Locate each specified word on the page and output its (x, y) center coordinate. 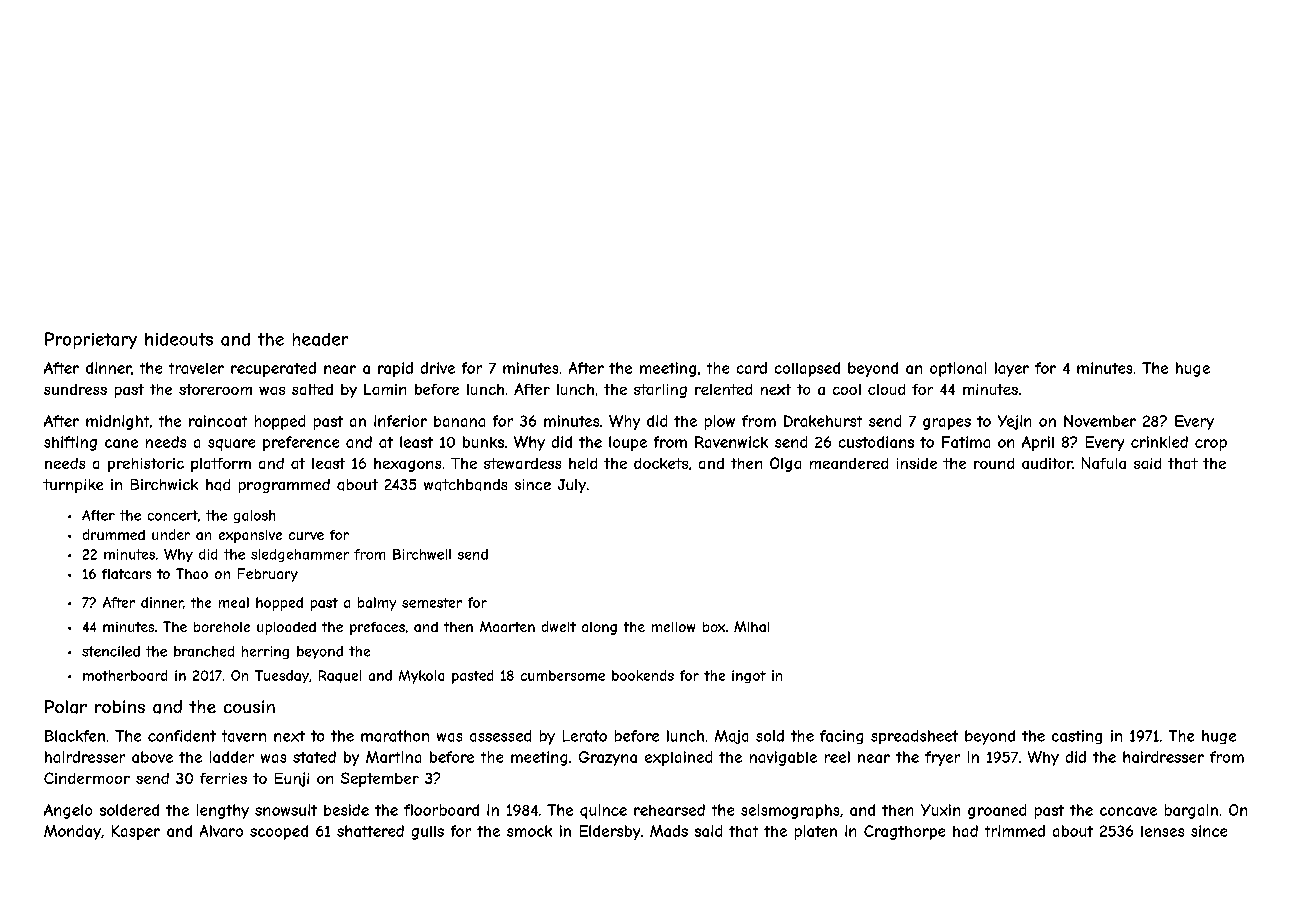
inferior (400, 421)
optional (958, 369)
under (171, 534)
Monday (72, 832)
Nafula (1104, 463)
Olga (785, 464)
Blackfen (75, 736)
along (599, 628)
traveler (196, 368)
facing (841, 737)
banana (459, 421)
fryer (942, 758)
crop (1211, 445)
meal (234, 602)
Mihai (751, 626)
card (752, 368)
